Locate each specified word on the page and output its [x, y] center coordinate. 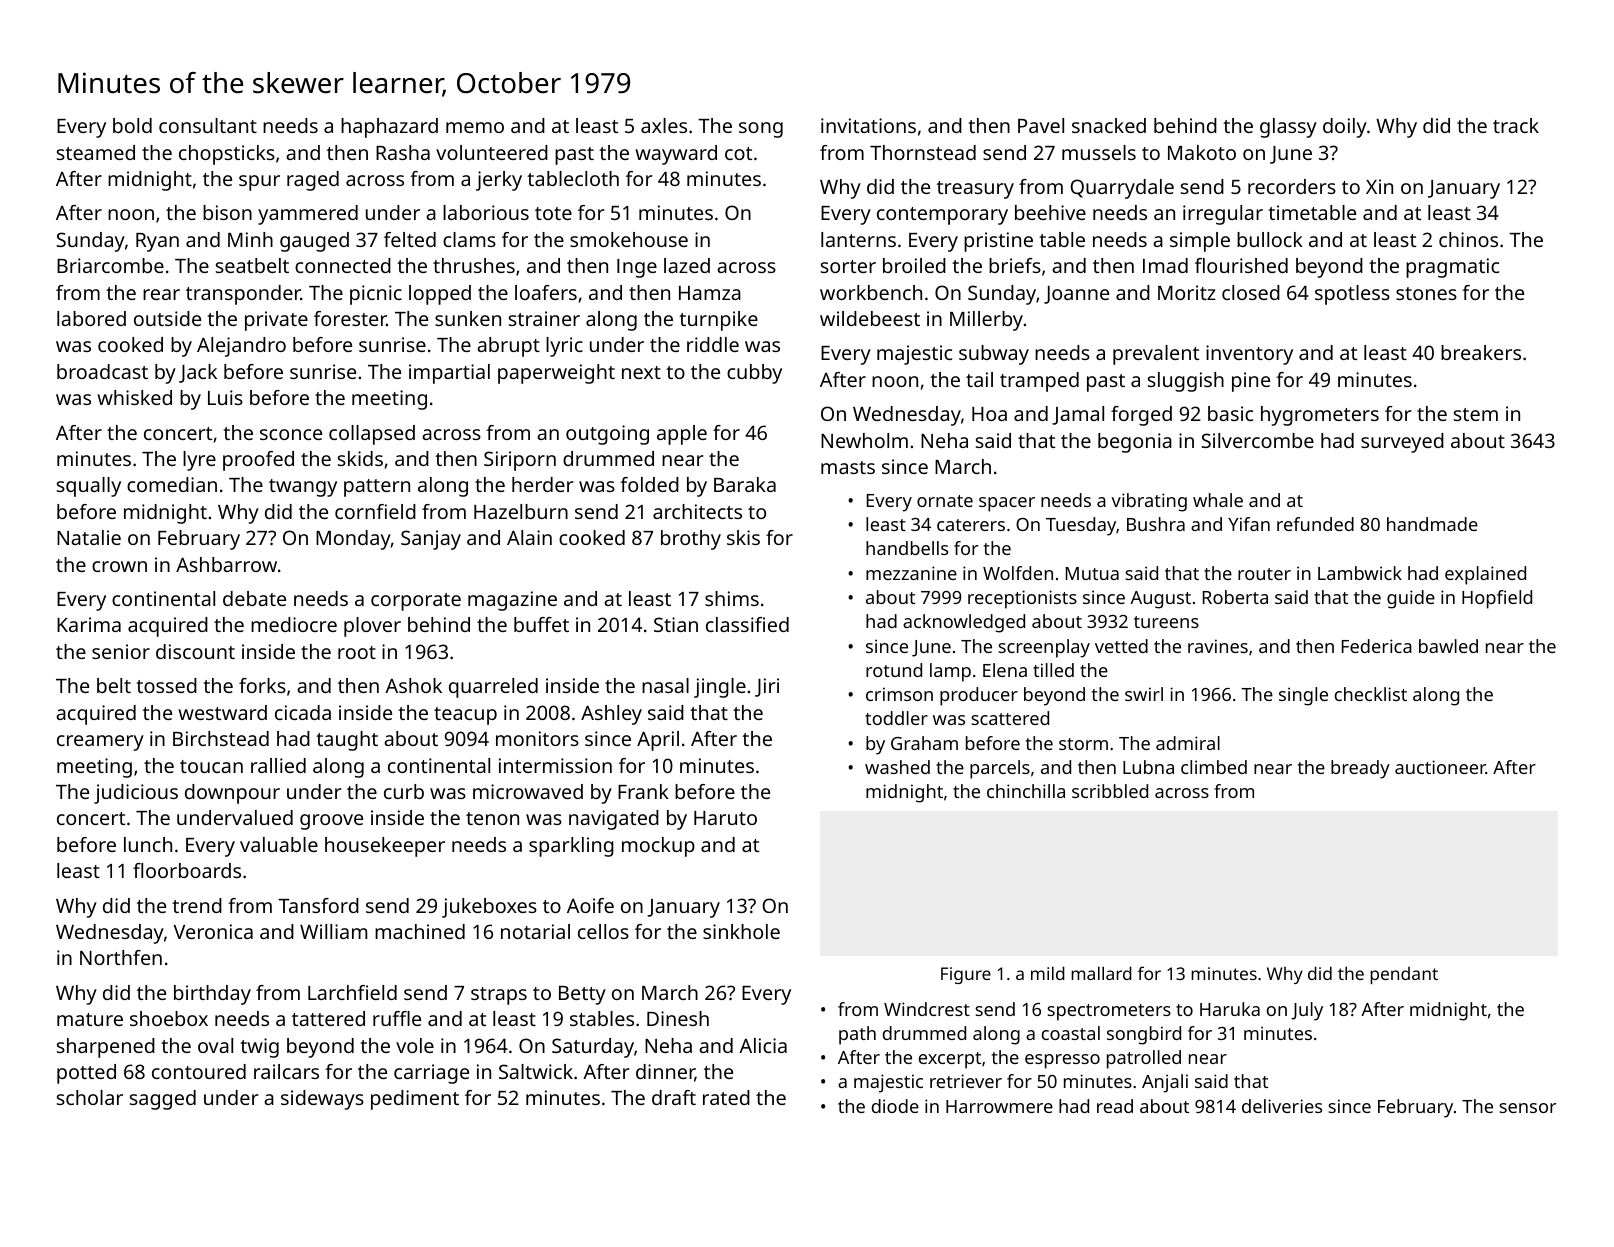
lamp [950, 672]
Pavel [1041, 125]
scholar [90, 1097]
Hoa [989, 414]
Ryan [157, 242]
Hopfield [1497, 599]
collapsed [372, 435]
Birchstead [221, 738]
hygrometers [1320, 416]
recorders [1292, 186]
